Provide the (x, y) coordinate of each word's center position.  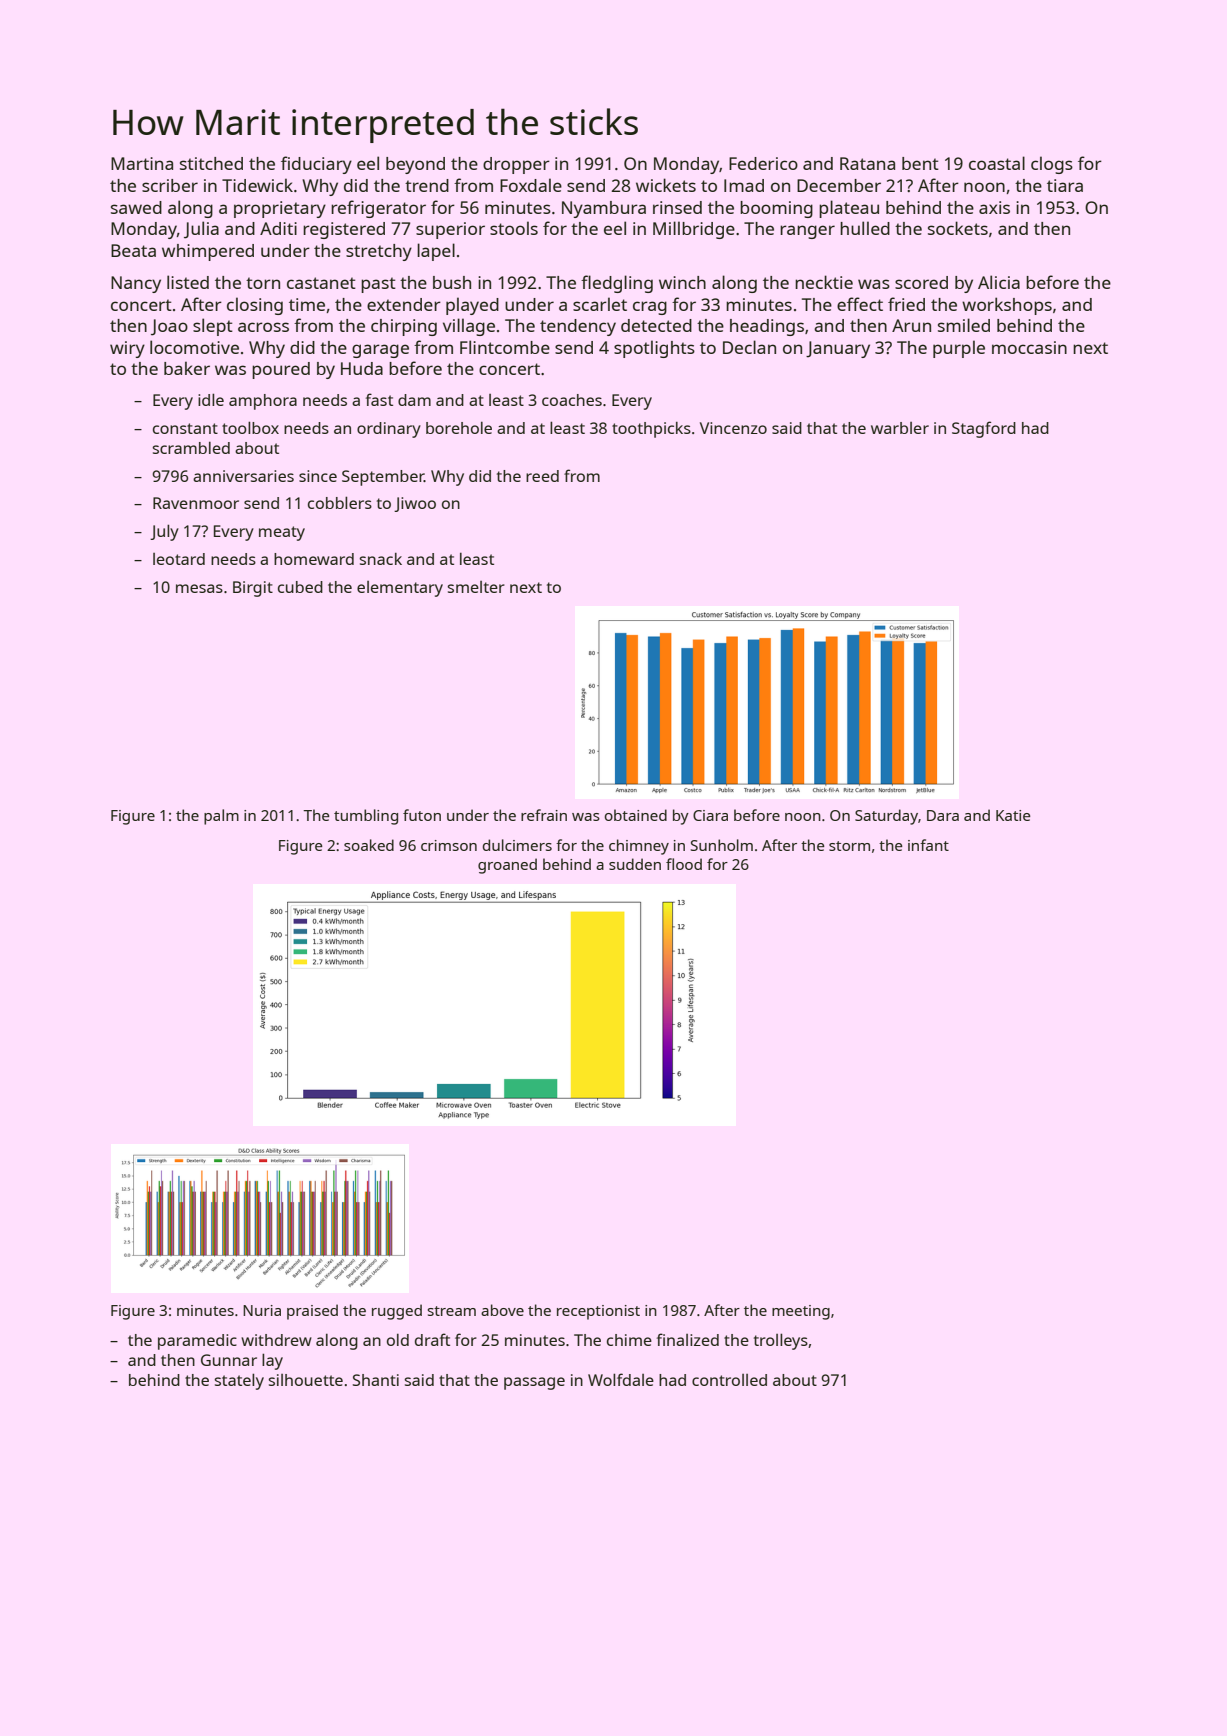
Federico (763, 163)
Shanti (376, 1380)
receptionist (598, 1312)
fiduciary (316, 165)
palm (221, 817)
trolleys (781, 1341)
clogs (1052, 165)
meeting (801, 1312)
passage (534, 1383)
